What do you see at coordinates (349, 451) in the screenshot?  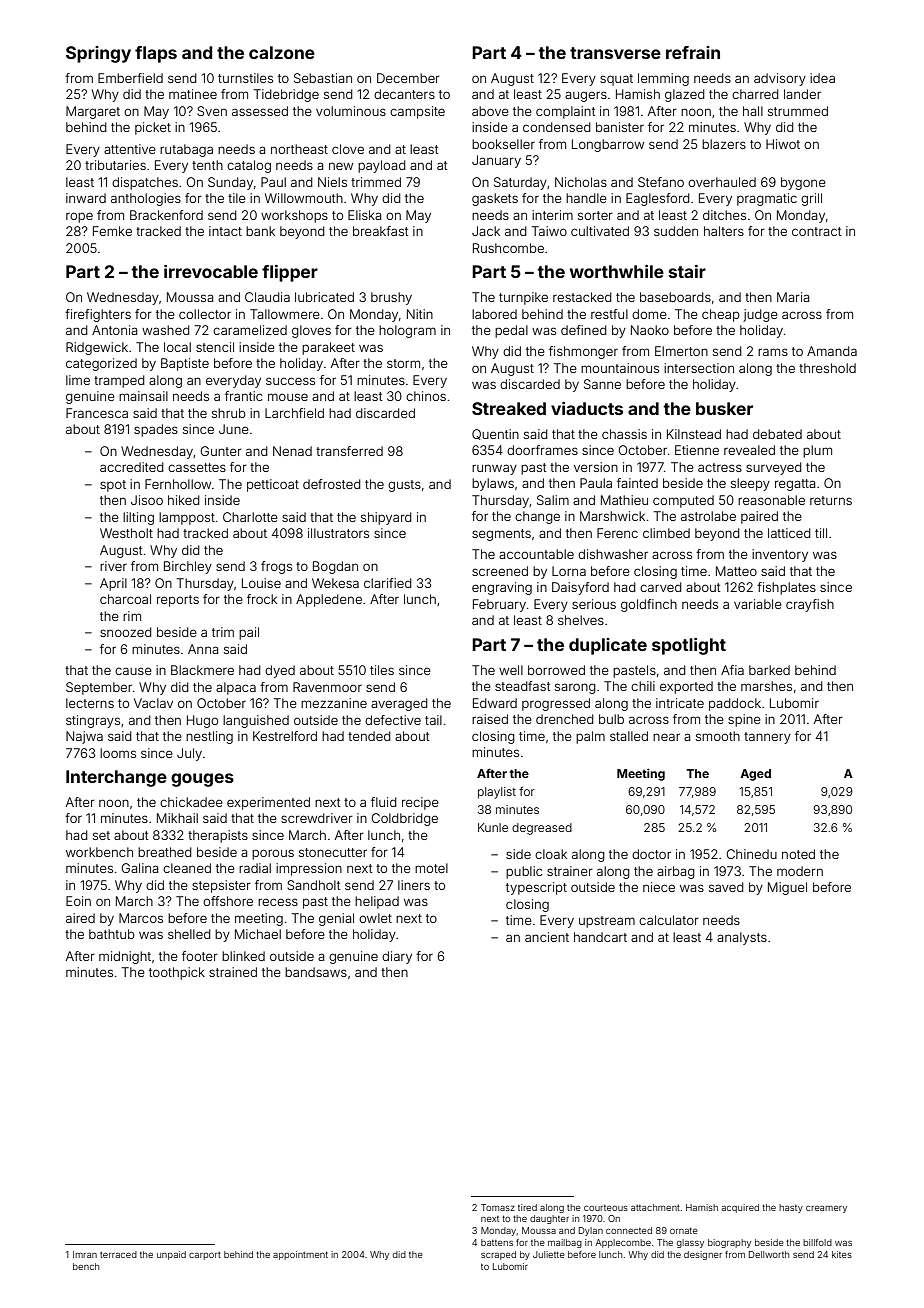 I see `transferred` at bounding box center [349, 451].
